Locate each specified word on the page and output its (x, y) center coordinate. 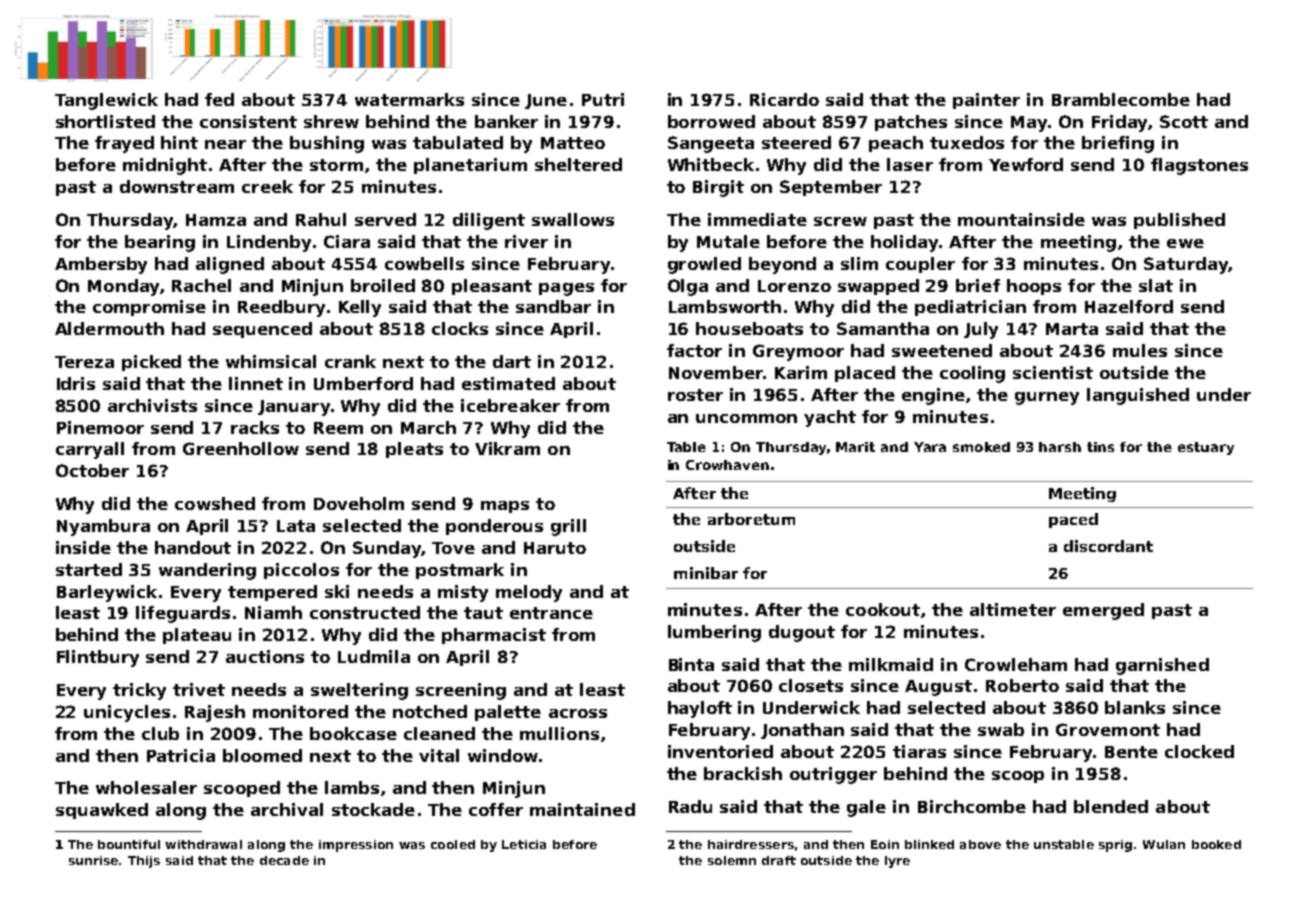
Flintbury (98, 658)
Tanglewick (106, 101)
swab (1001, 729)
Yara (930, 447)
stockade (373, 809)
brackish (743, 773)
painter (986, 101)
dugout (802, 633)
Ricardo (784, 99)
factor (694, 350)
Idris (76, 383)
